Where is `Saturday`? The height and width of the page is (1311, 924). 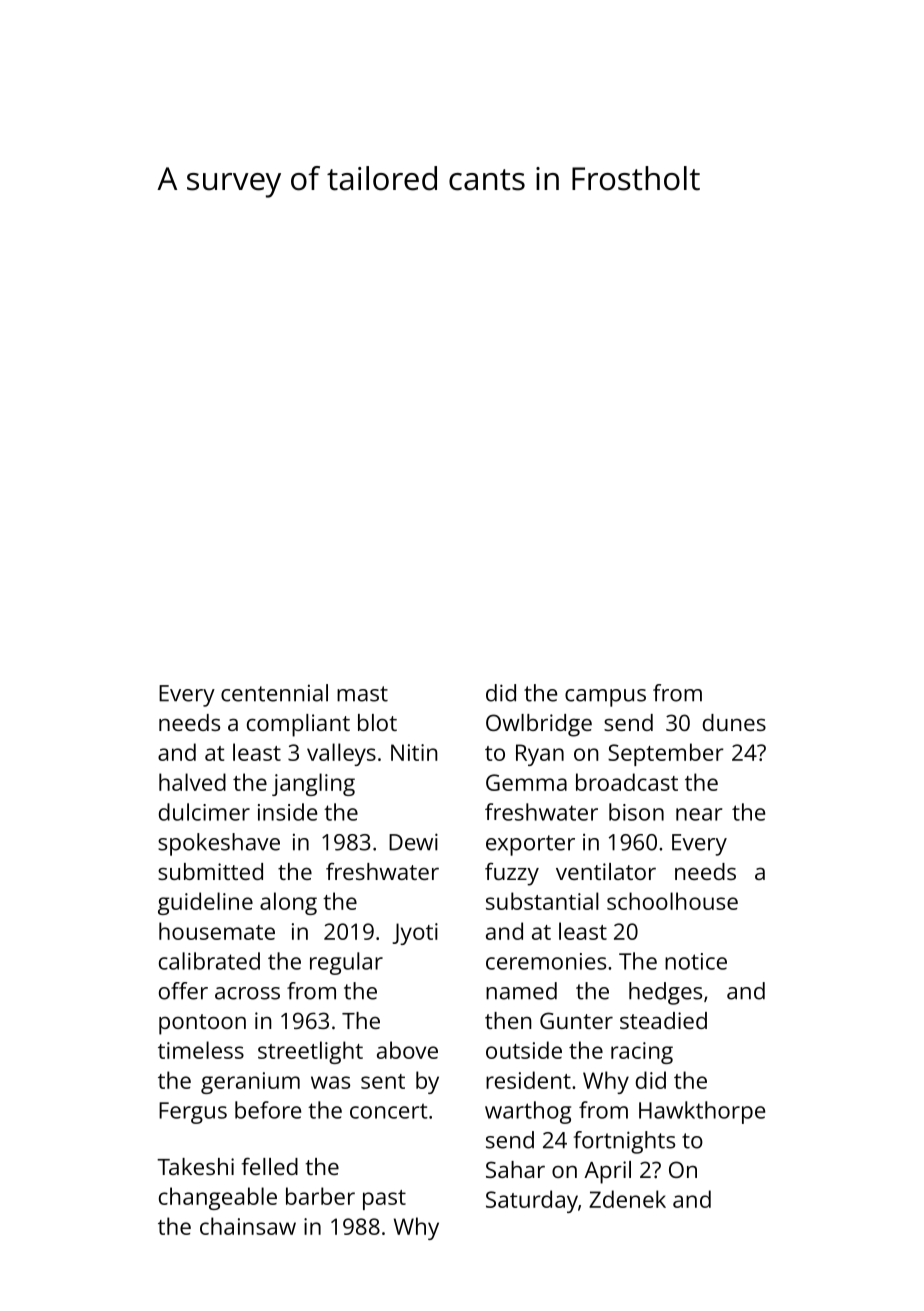 Saturday is located at coordinates (532, 1201).
